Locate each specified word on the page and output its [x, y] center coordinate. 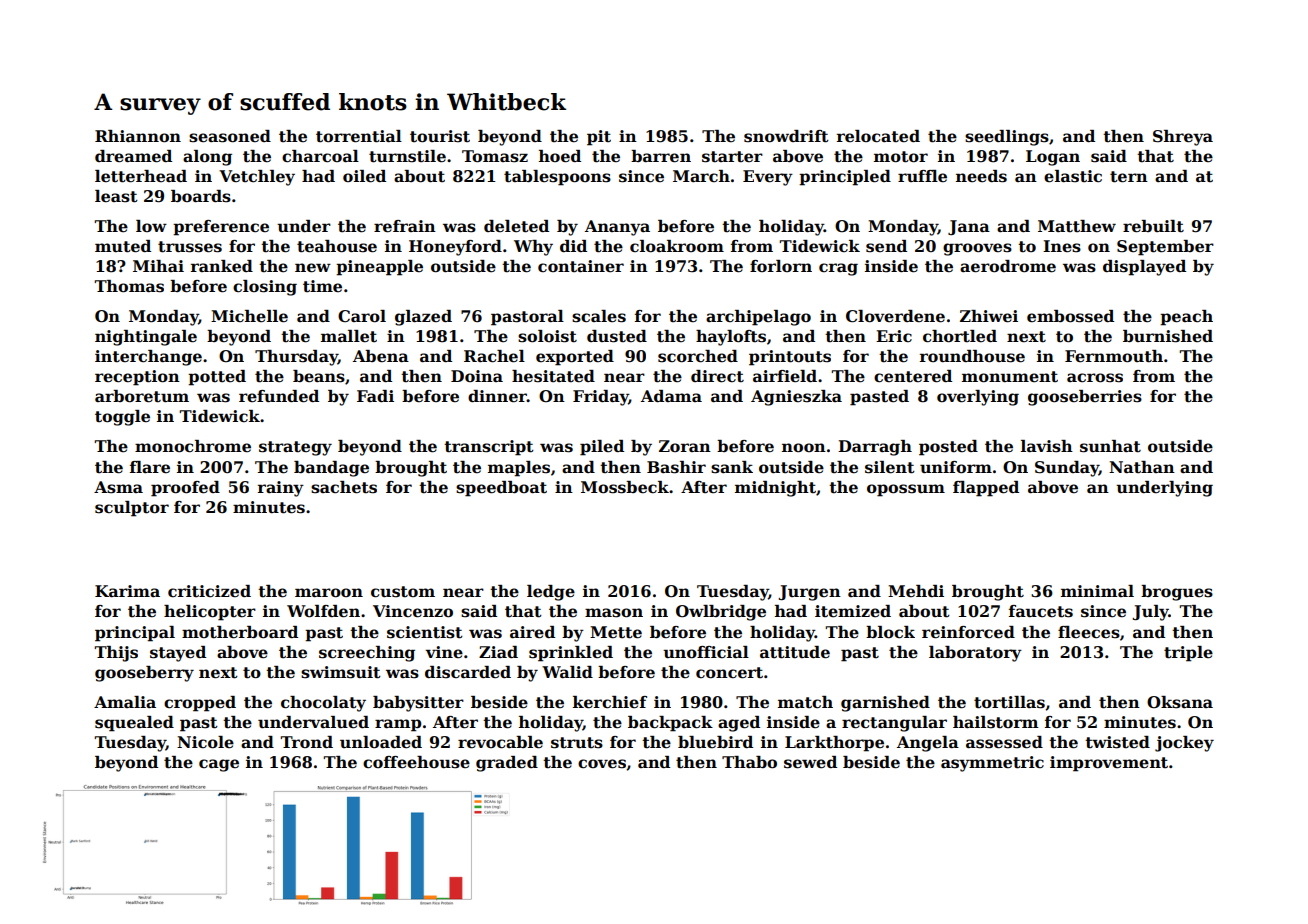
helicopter [210, 613]
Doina [477, 376]
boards [201, 196]
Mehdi [916, 591]
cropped [200, 704]
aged [739, 724]
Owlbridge [721, 613]
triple [1188, 654]
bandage [331, 469]
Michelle [249, 316]
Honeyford [455, 248]
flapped [986, 489]
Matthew [1077, 226]
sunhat [1110, 446]
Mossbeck [625, 487]
